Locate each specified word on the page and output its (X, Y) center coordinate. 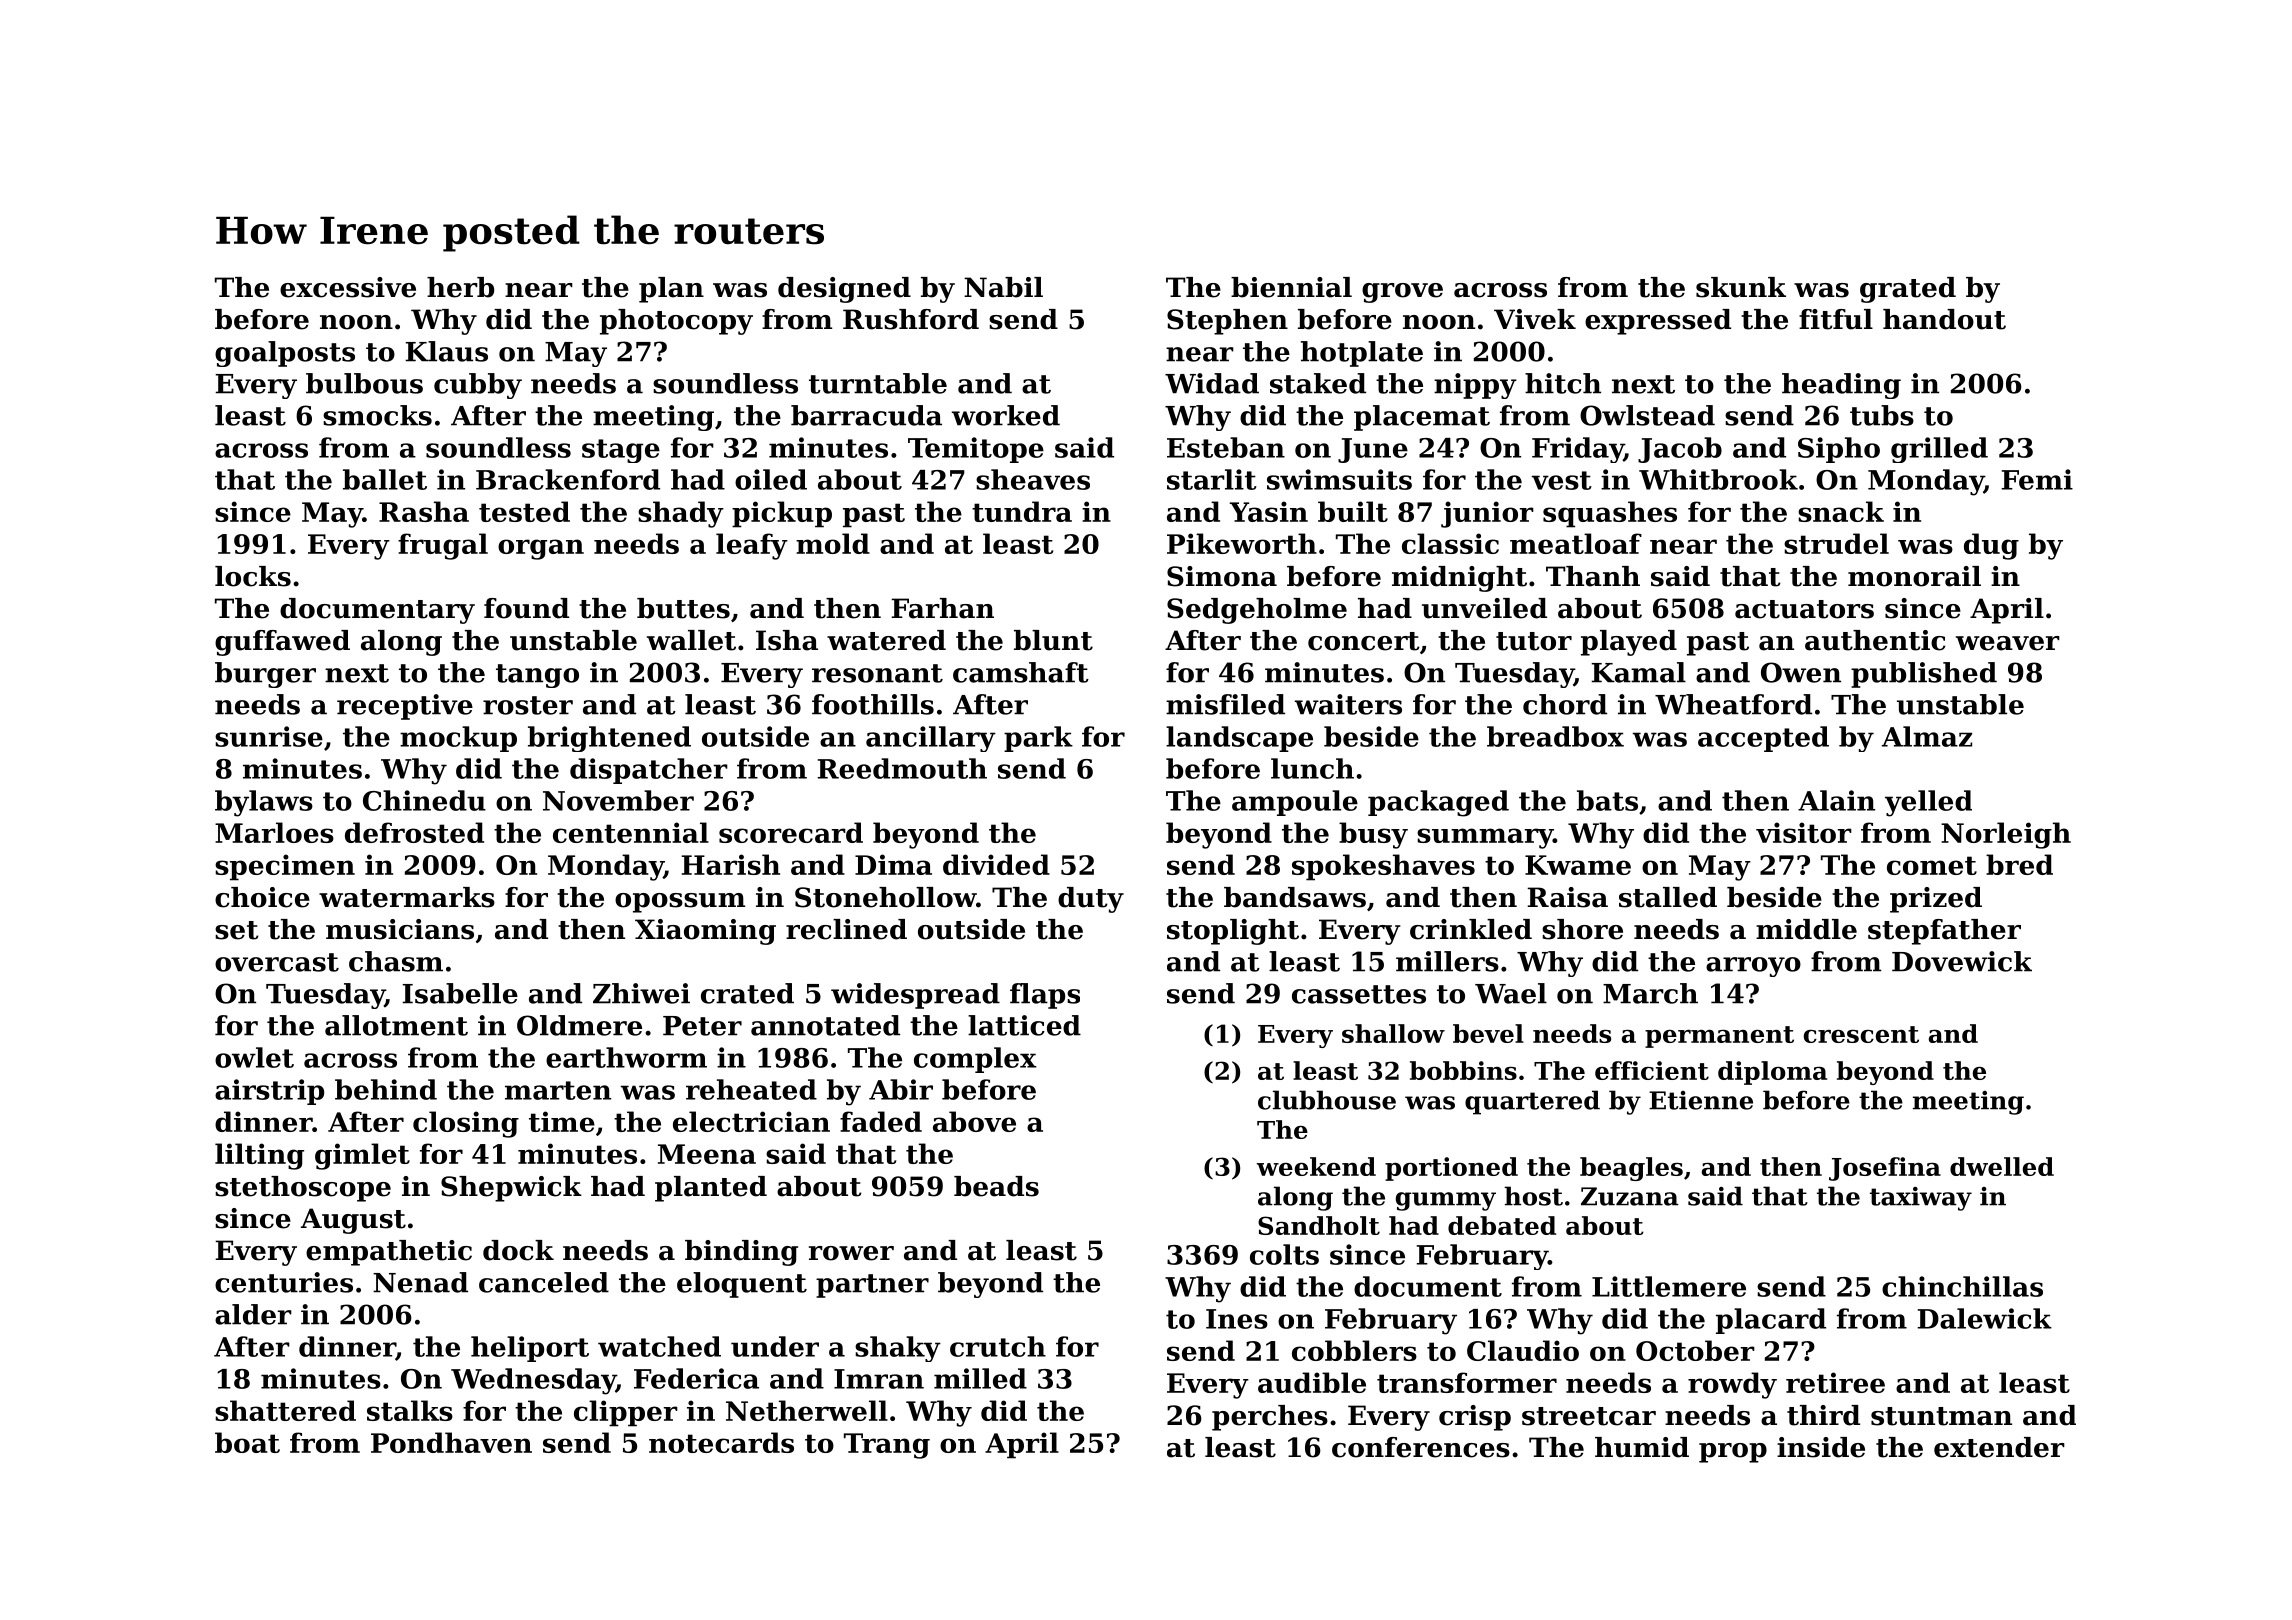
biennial (1291, 287)
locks (253, 576)
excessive (348, 287)
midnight (1459, 579)
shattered (285, 1410)
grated (1908, 290)
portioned (1451, 1169)
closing (466, 1124)
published (1924, 675)
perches (1270, 1418)
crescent (1861, 1034)
